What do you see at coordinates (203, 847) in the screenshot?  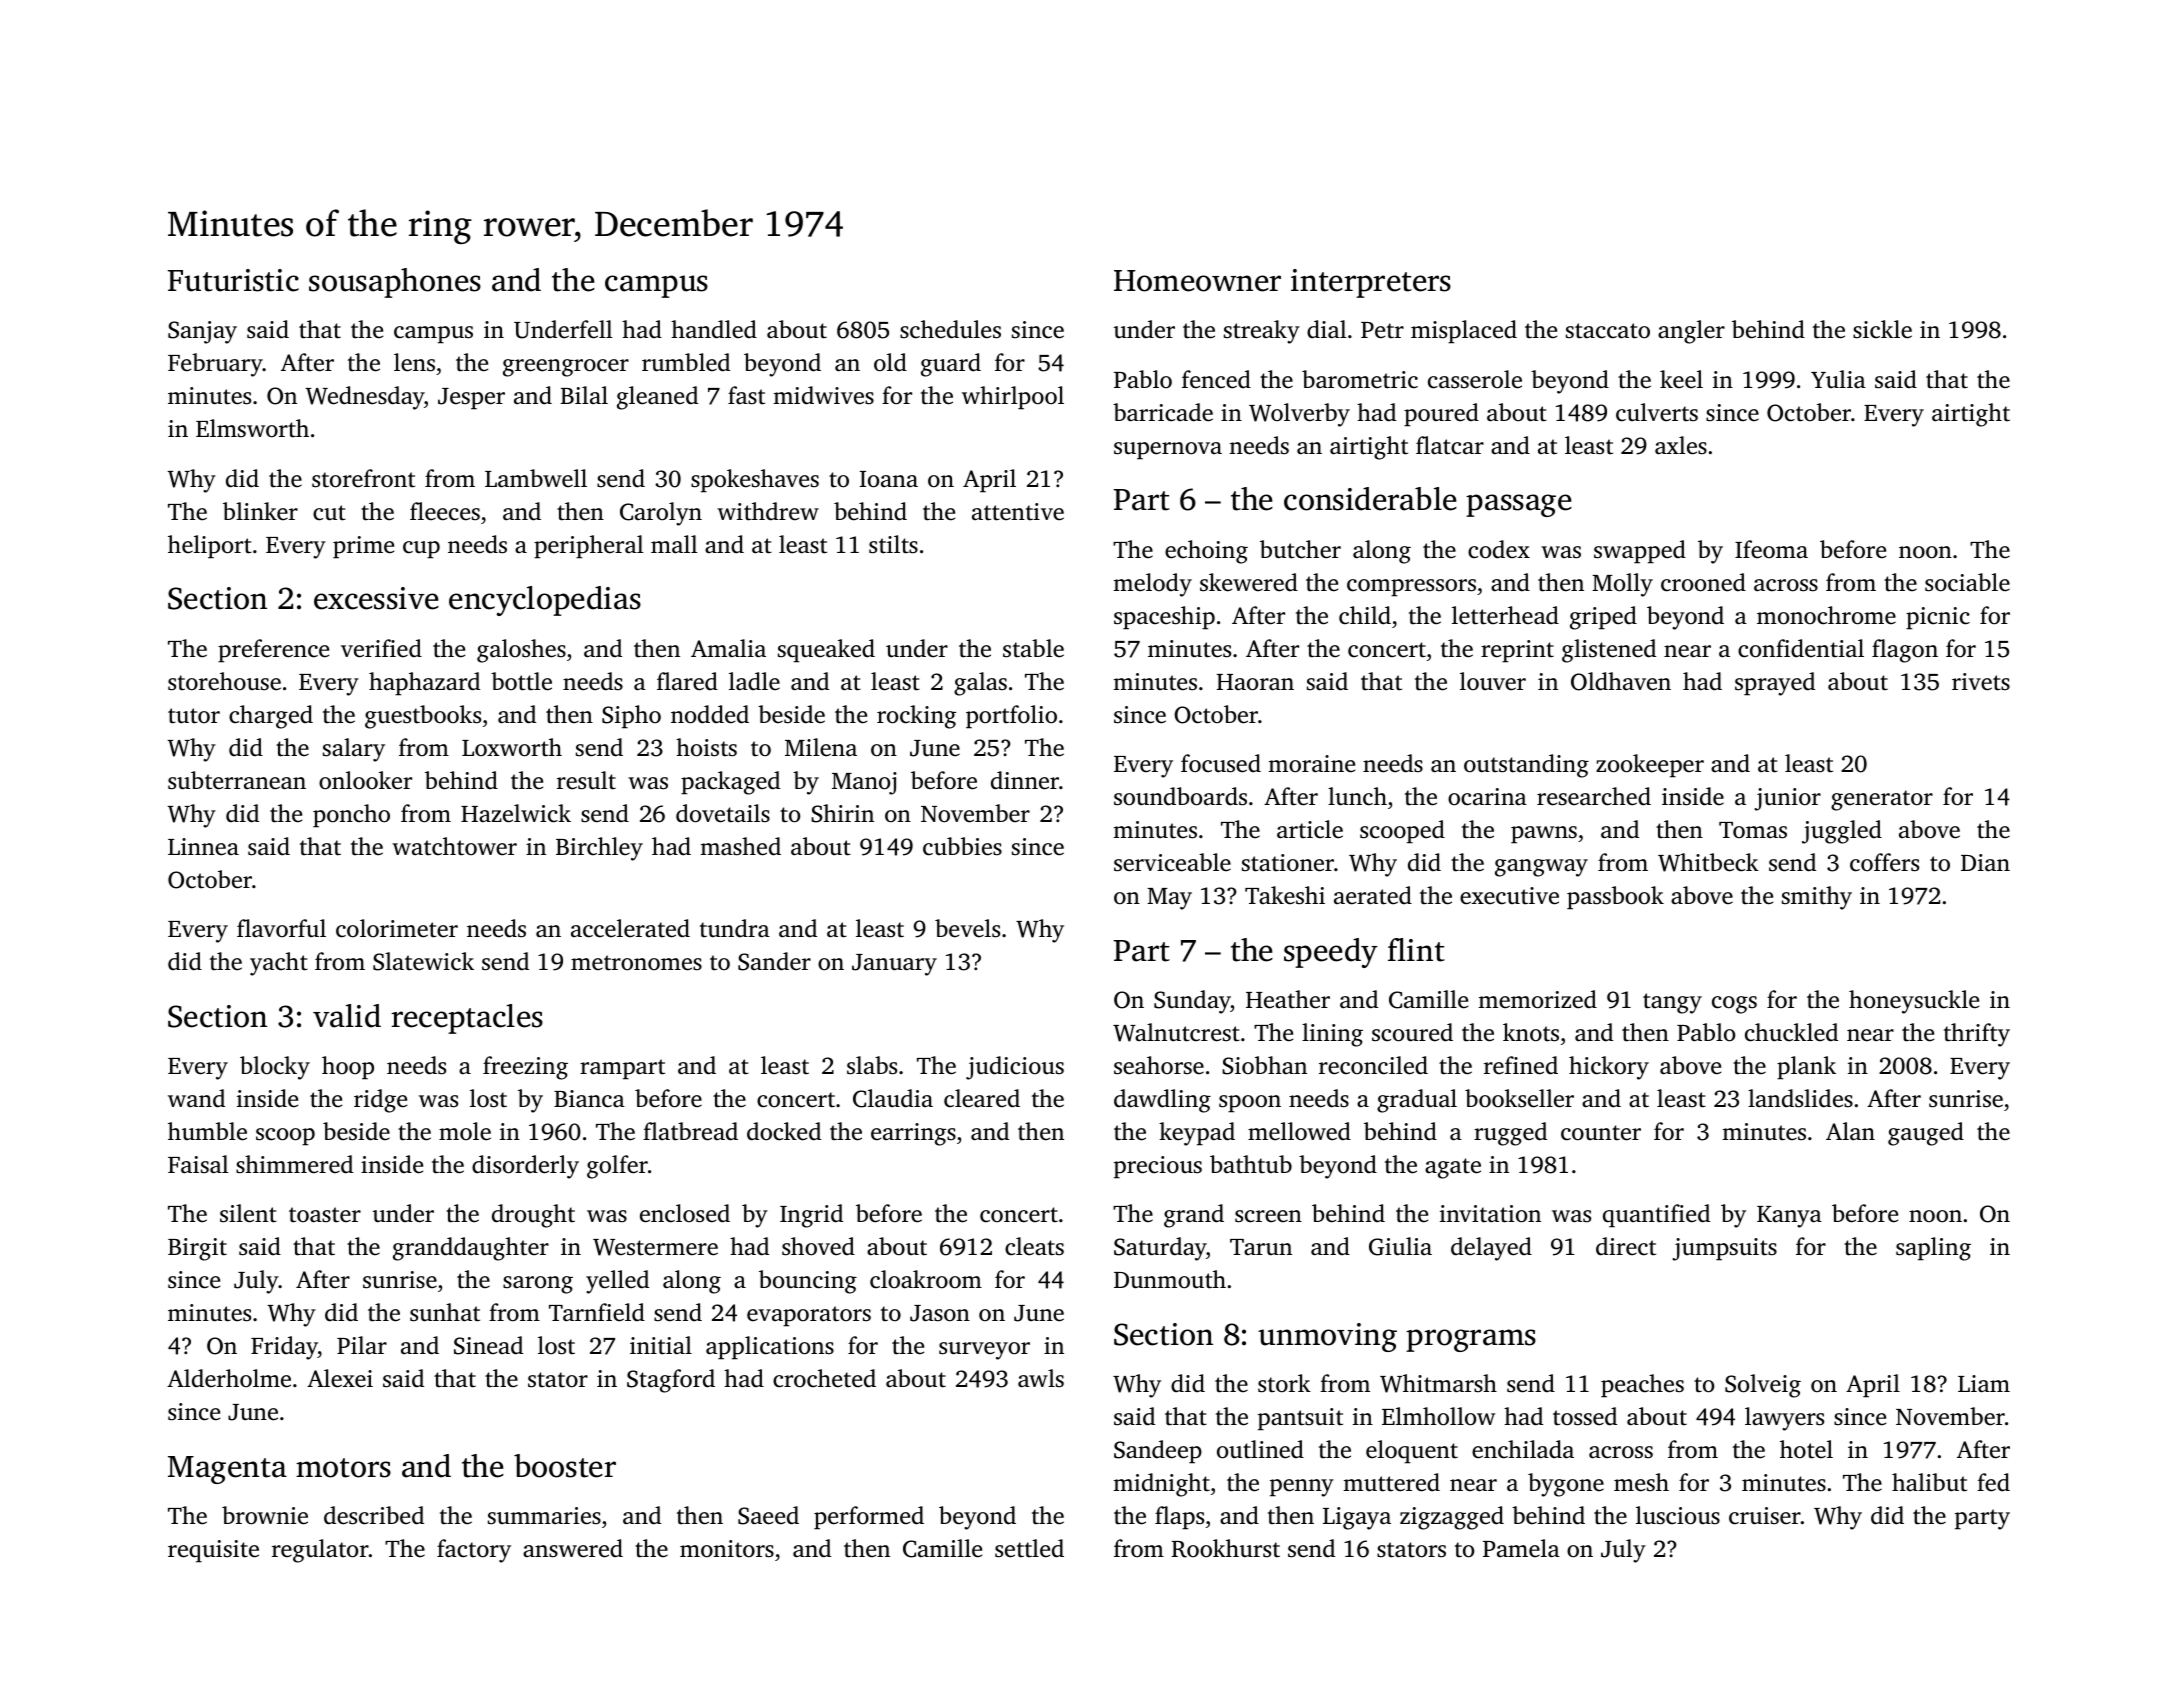 I see `Linnea` at bounding box center [203, 847].
